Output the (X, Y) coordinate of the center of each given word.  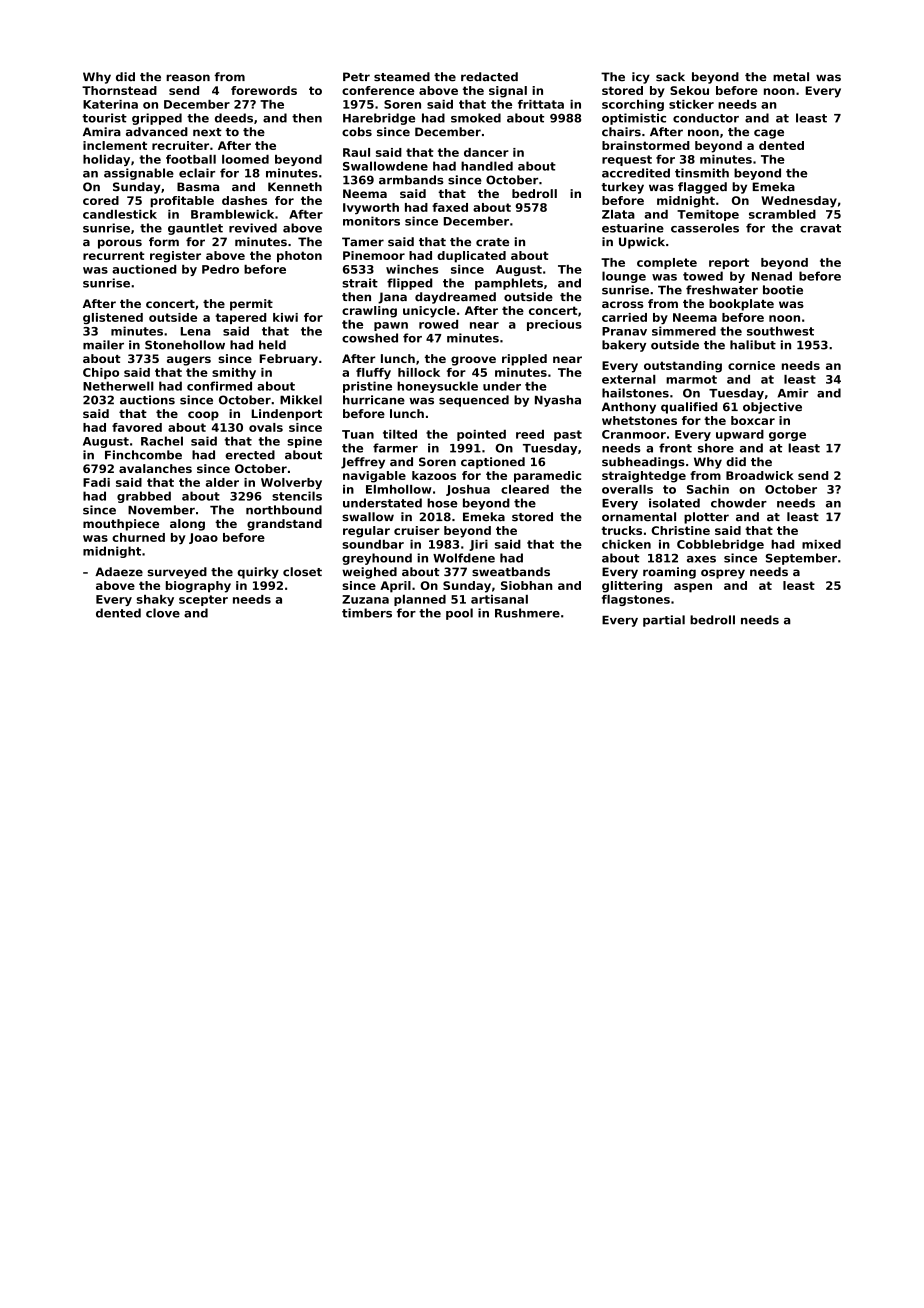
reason (188, 78)
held (272, 345)
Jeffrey (363, 463)
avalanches (155, 468)
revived (253, 228)
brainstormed (646, 145)
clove (163, 613)
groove (473, 361)
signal (508, 92)
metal (791, 77)
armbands (411, 180)
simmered (684, 331)
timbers (367, 613)
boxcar (753, 420)
